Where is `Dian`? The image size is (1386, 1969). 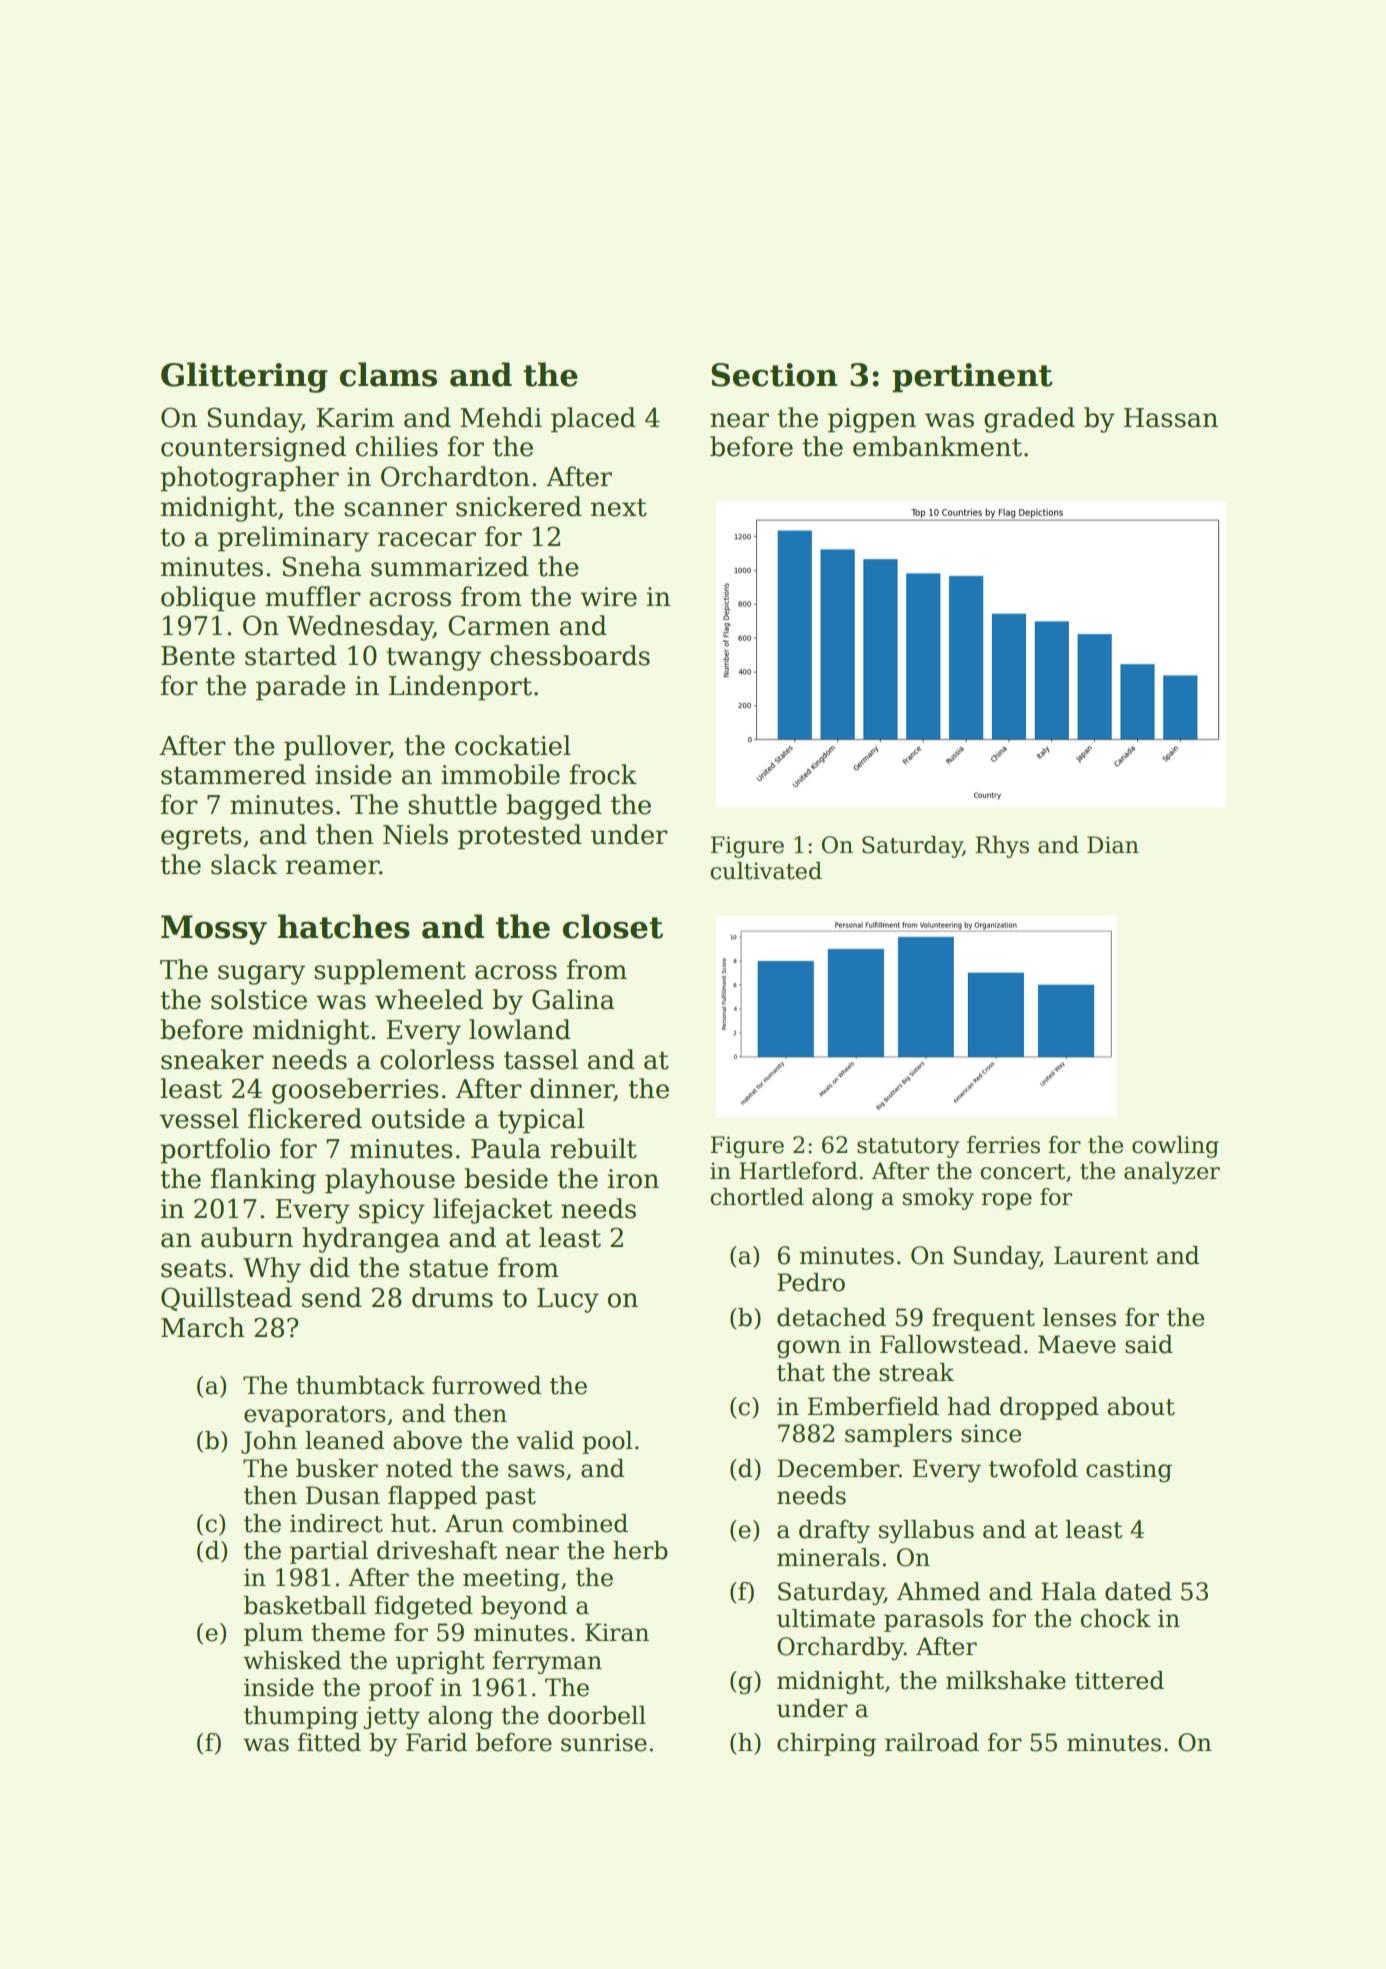
Dian is located at coordinates (1113, 845).
